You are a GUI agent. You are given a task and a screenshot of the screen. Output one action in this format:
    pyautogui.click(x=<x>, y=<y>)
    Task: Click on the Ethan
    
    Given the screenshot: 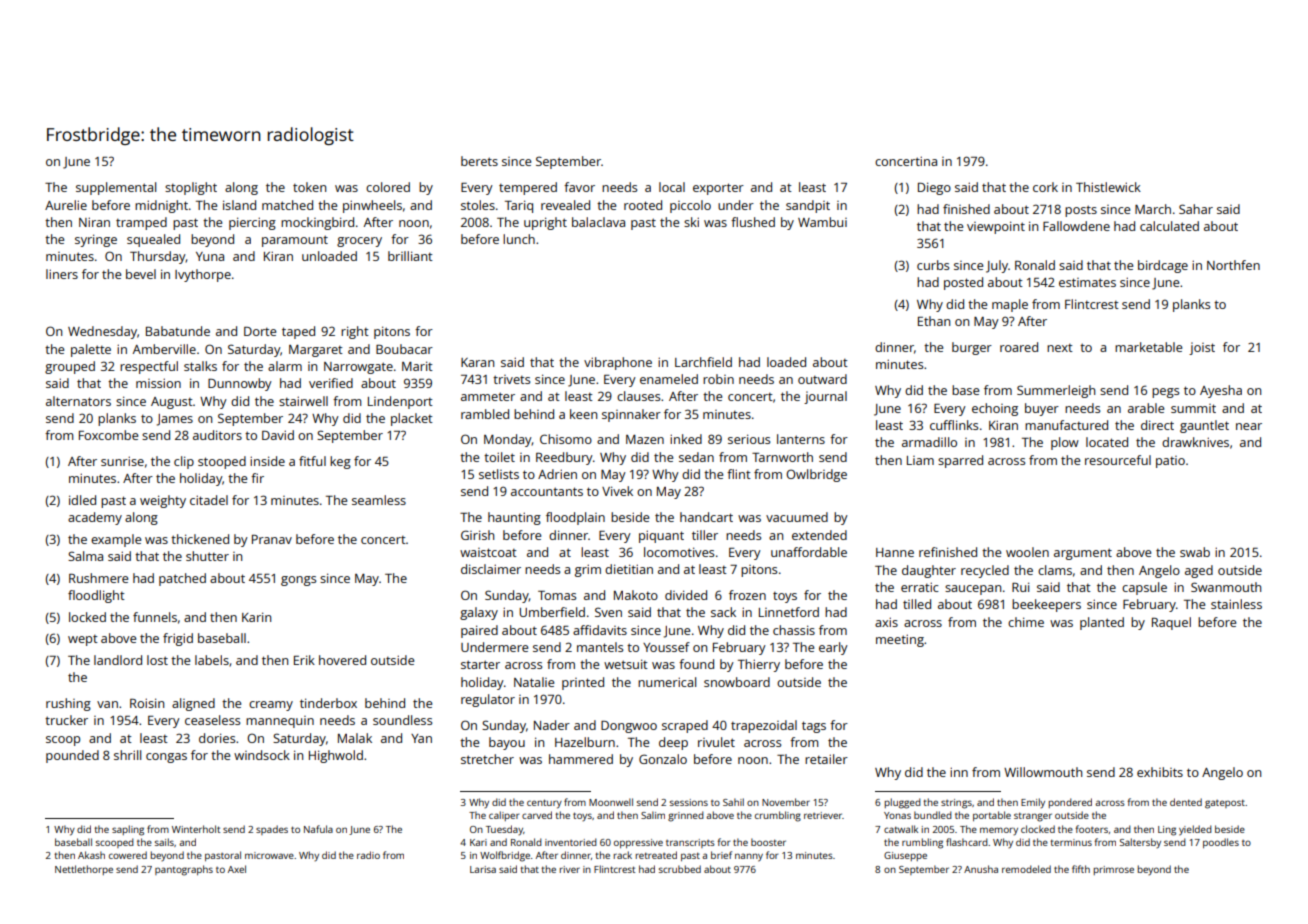 What is the action you would take?
    pyautogui.click(x=934, y=321)
